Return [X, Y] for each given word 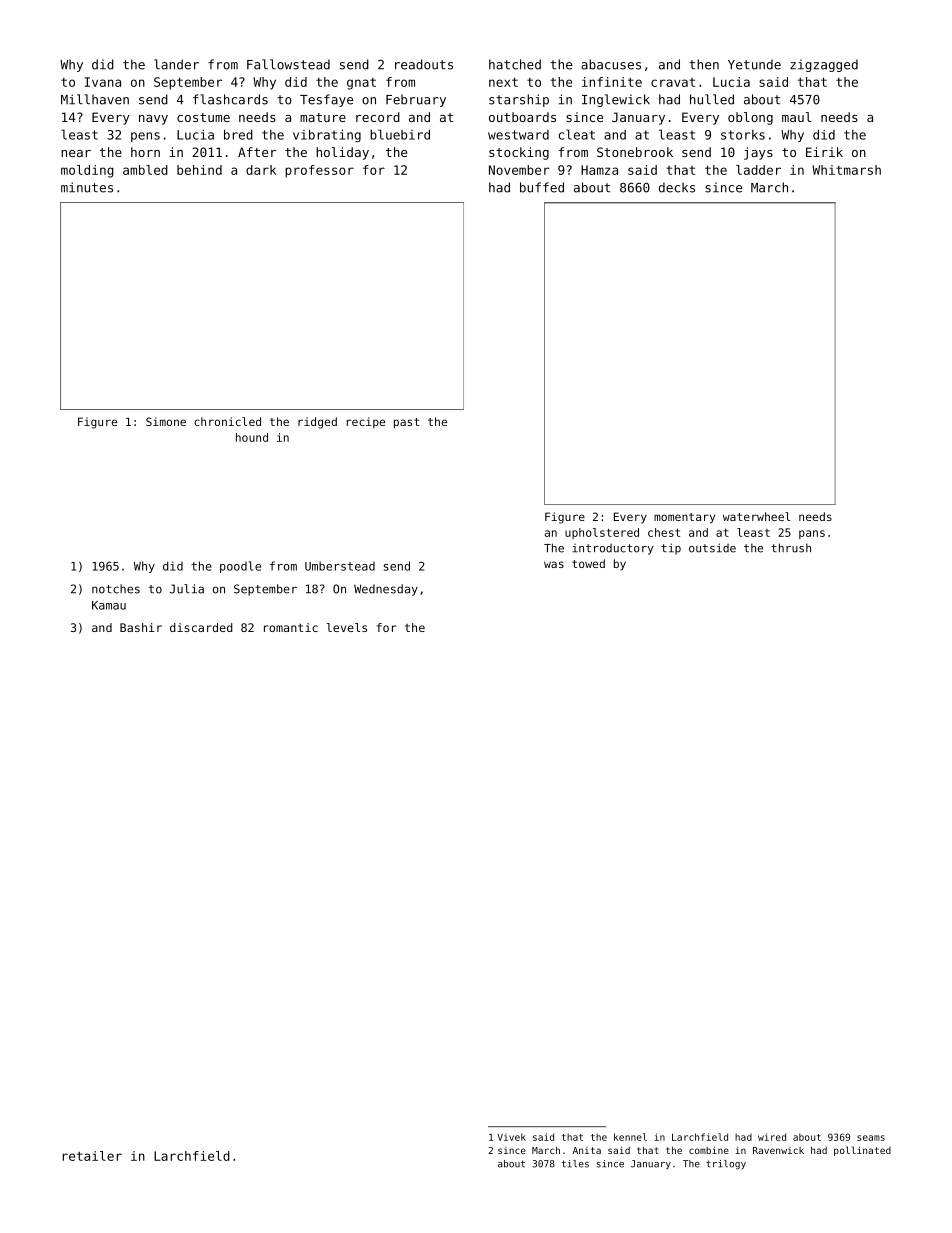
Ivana [103, 82]
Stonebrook [635, 152]
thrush [791, 548]
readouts [424, 64]
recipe [366, 423]
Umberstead [340, 566]
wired [772, 1137]
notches [116, 589]
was [554, 564]
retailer [92, 1156]
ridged [317, 423]
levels [346, 627]
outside [712, 548]
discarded [201, 627]
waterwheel [756, 516]
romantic [291, 627]
